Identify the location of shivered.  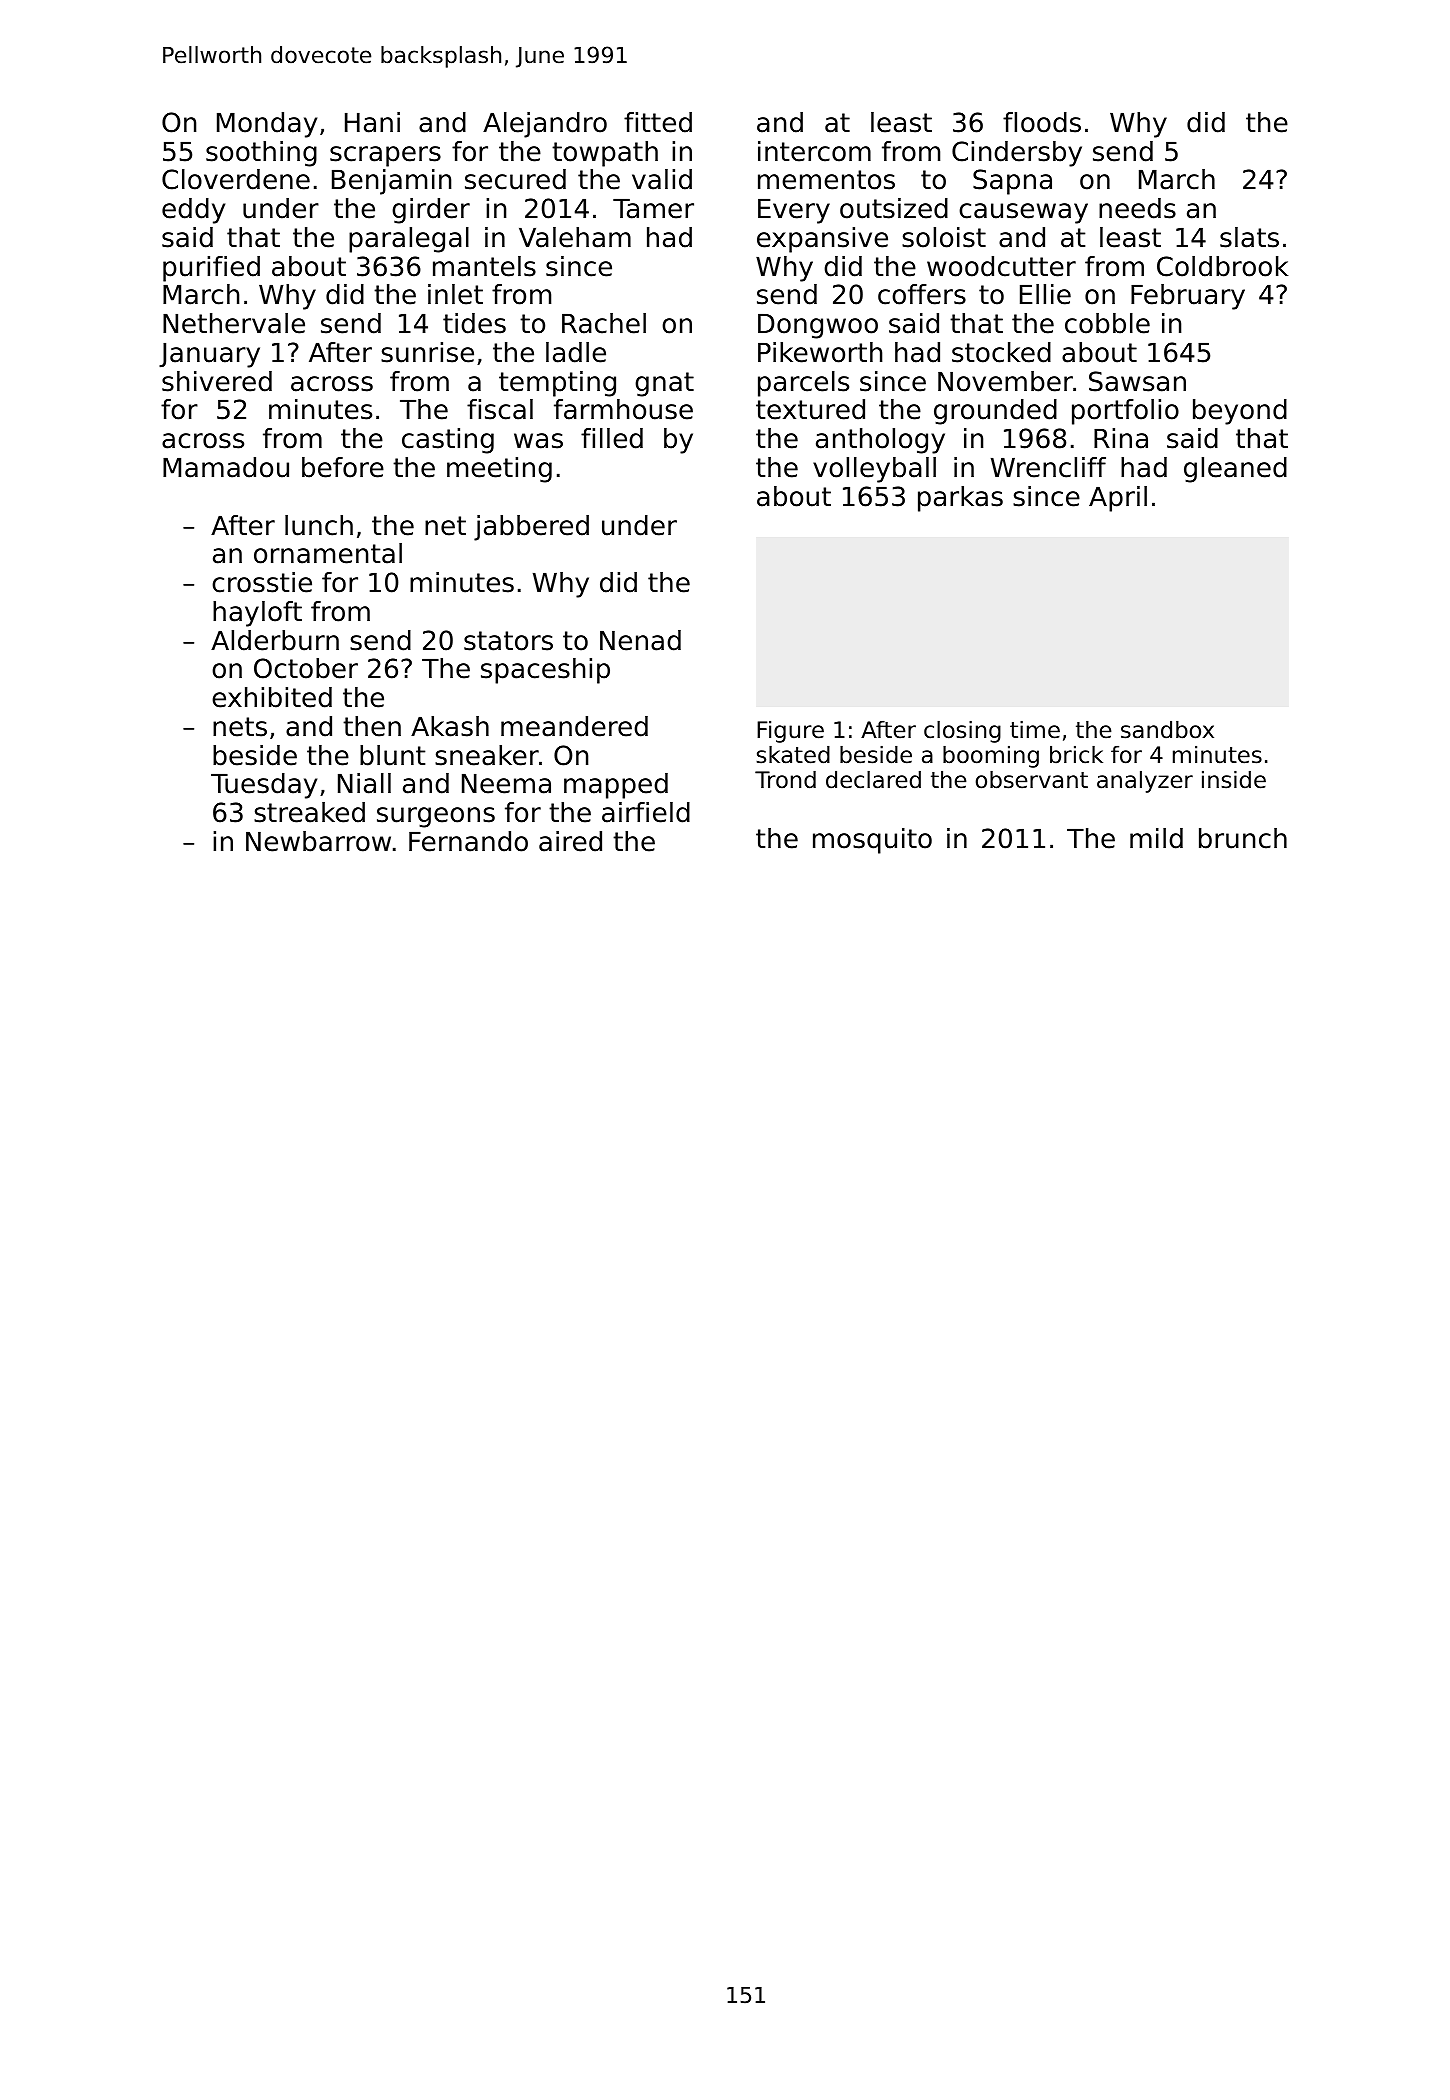
(217, 381).
